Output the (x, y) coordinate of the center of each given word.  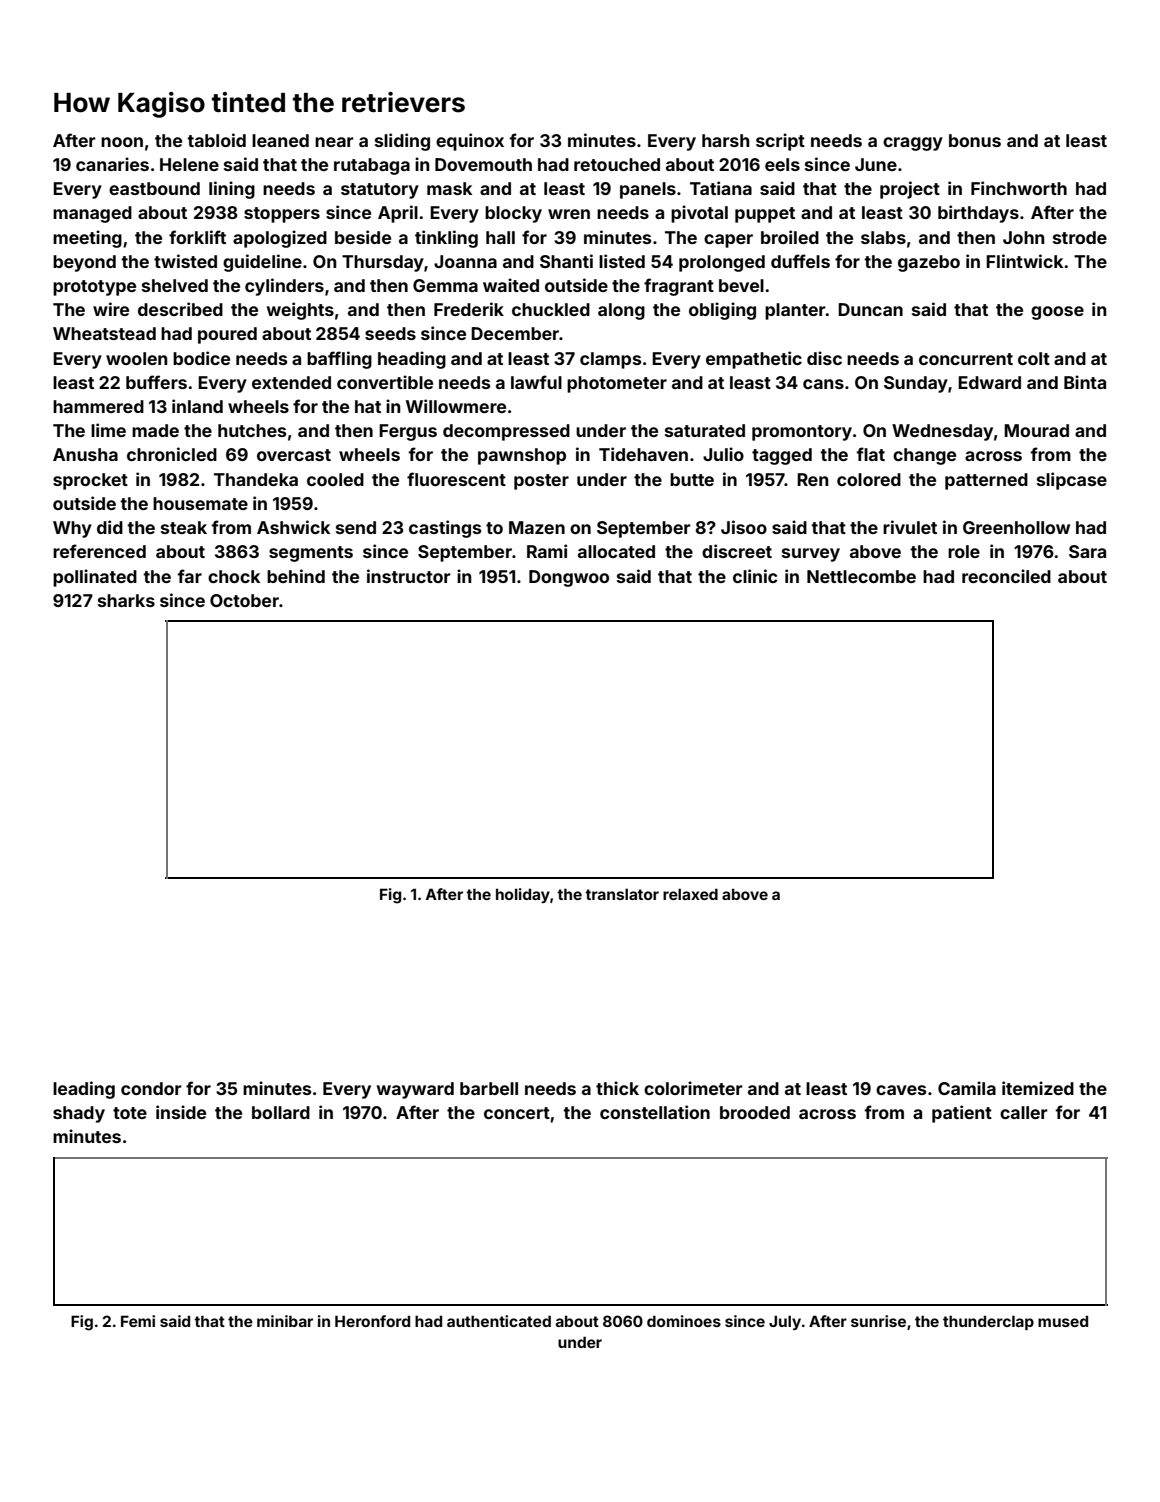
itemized (1038, 1088)
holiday (523, 895)
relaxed (690, 894)
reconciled (1006, 576)
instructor (409, 576)
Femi (138, 1321)
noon (122, 142)
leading (84, 1090)
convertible (385, 382)
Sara (1087, 551)
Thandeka (256, 479)
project (910, 190)
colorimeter (693, 1088)
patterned (986, 481)
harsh (725, 140)
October (244, 600)
